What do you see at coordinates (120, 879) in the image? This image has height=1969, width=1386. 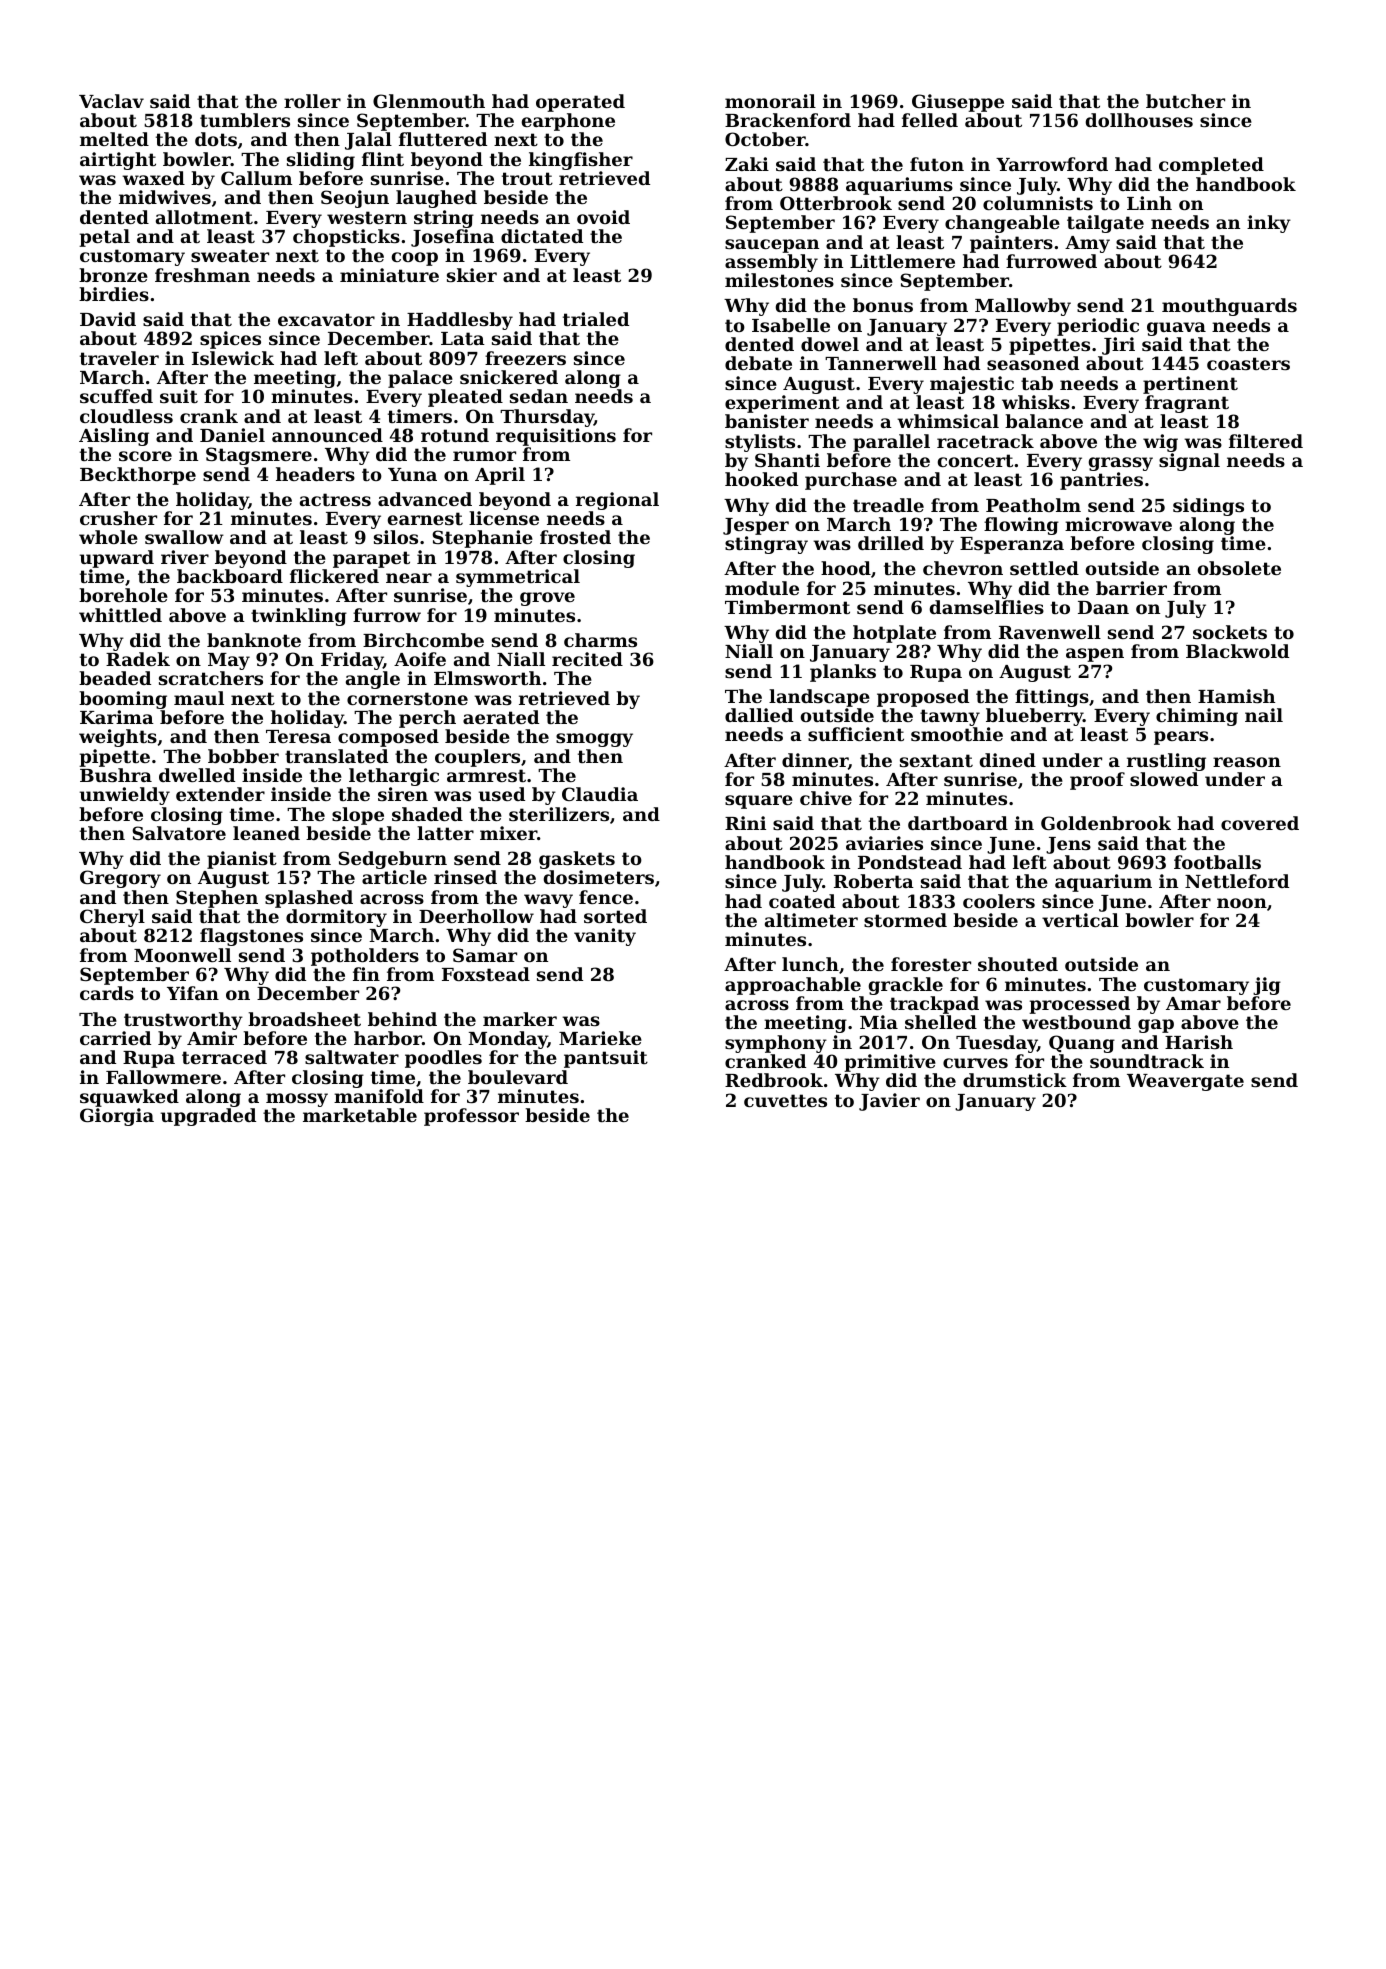 I see `Gregory` at bounding box center [120, 879].
